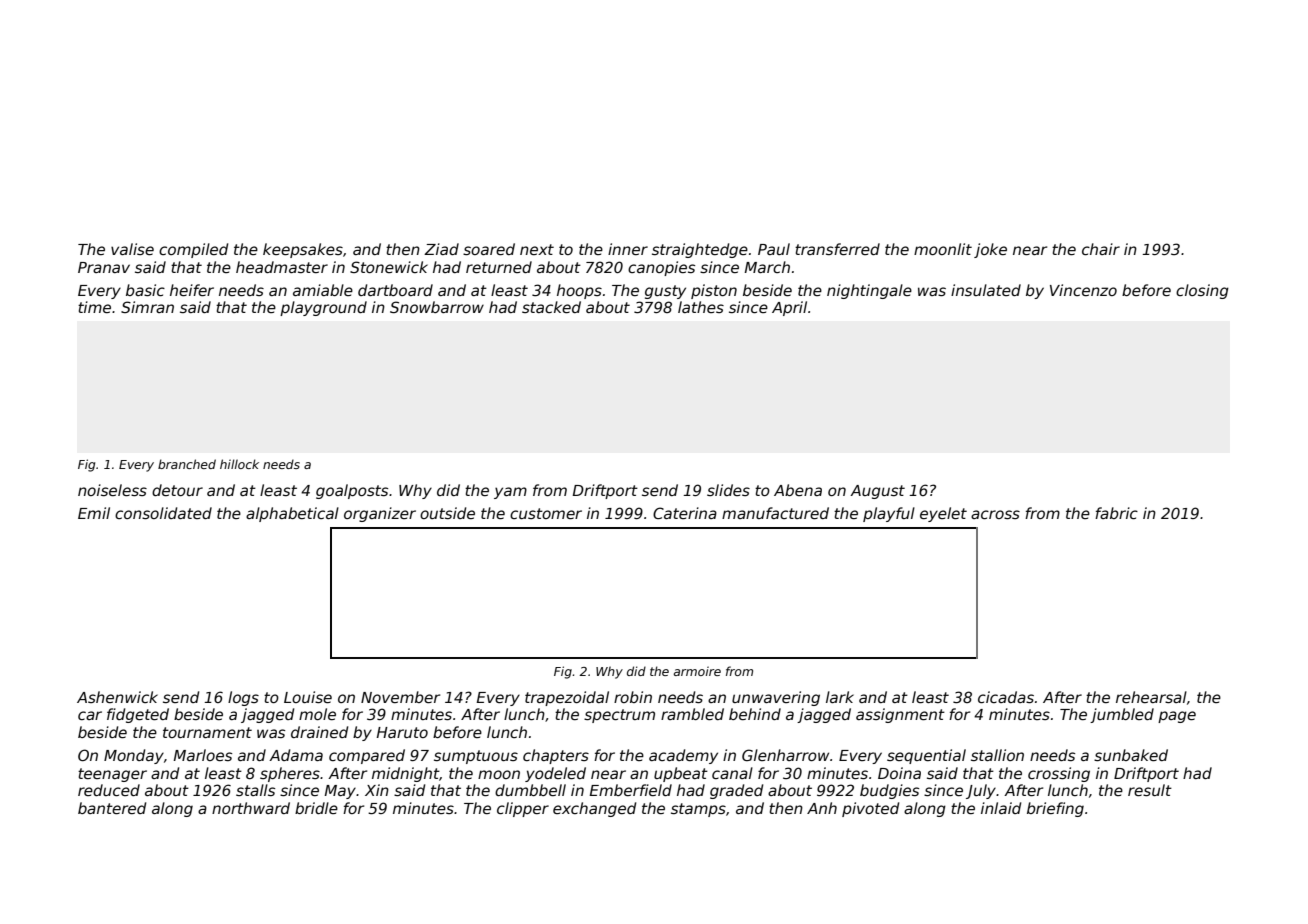 This document has height=924, width=1308. What do you see at coordinates (986, 290) in the document?
I see `insulated` at bounding box center [986, 290].
